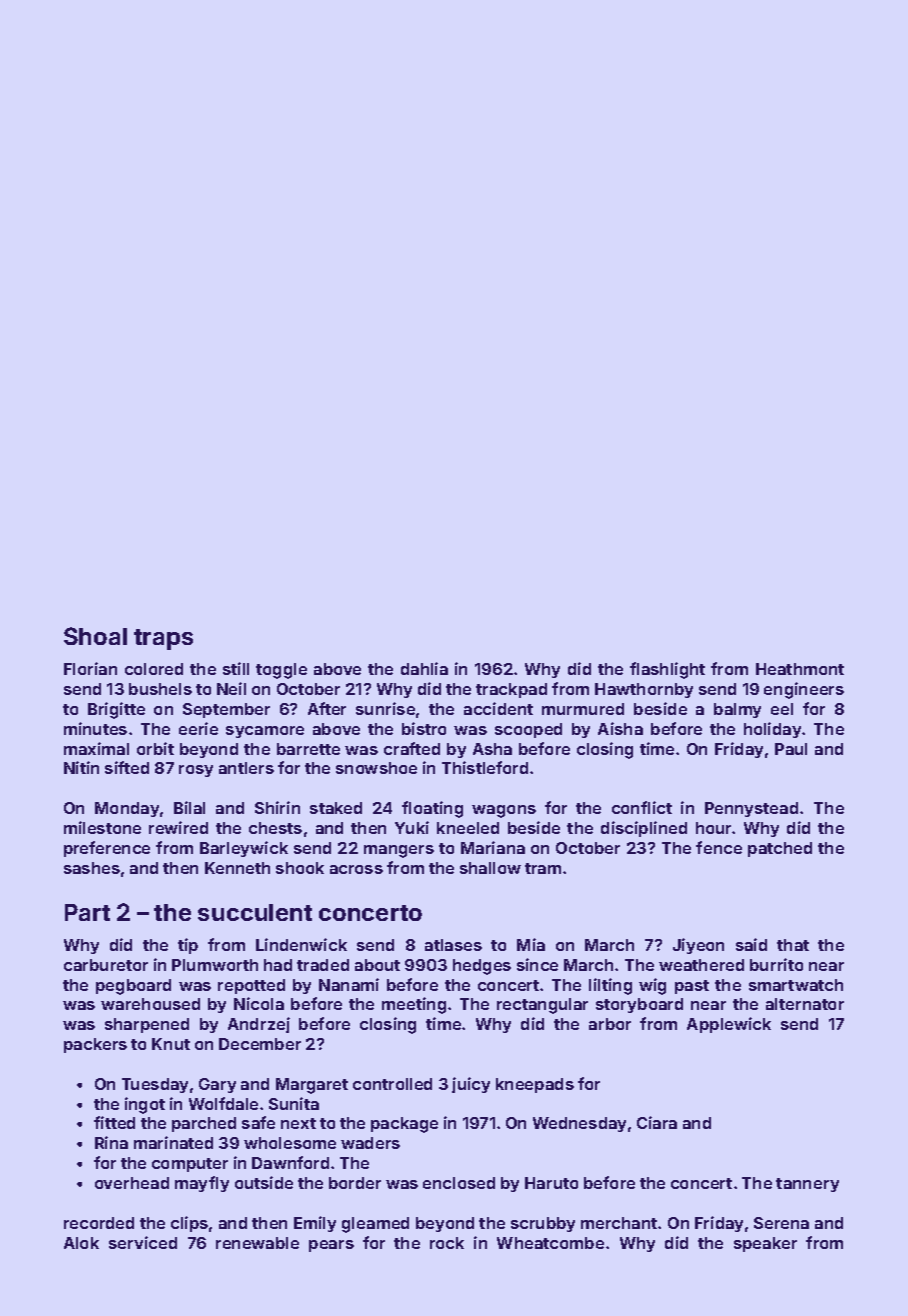  I want to click on across, so click(356, 869).
